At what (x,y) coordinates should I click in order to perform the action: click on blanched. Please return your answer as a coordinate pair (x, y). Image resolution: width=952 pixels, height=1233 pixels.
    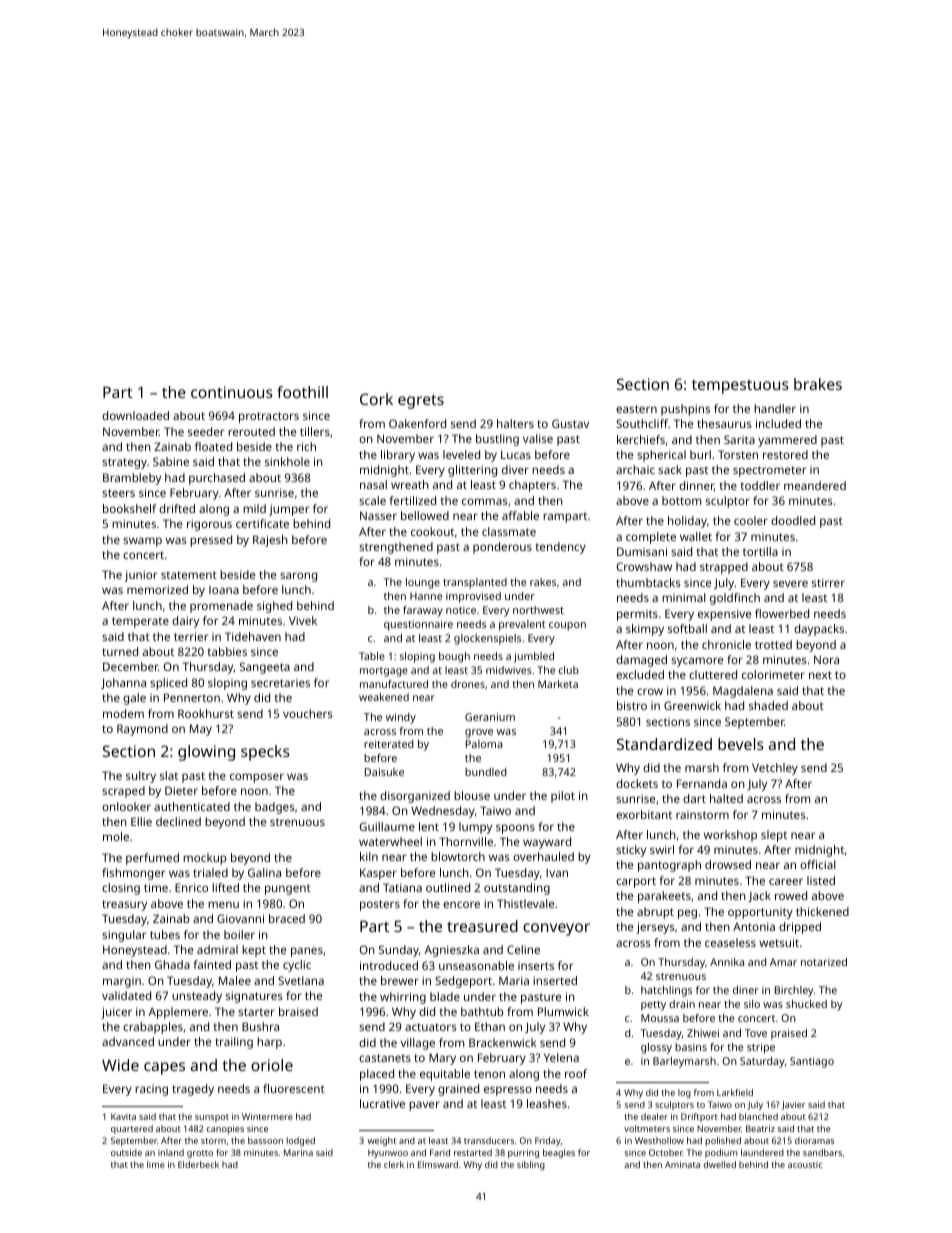
    Looking at the image, I should click on (758, 1116).
